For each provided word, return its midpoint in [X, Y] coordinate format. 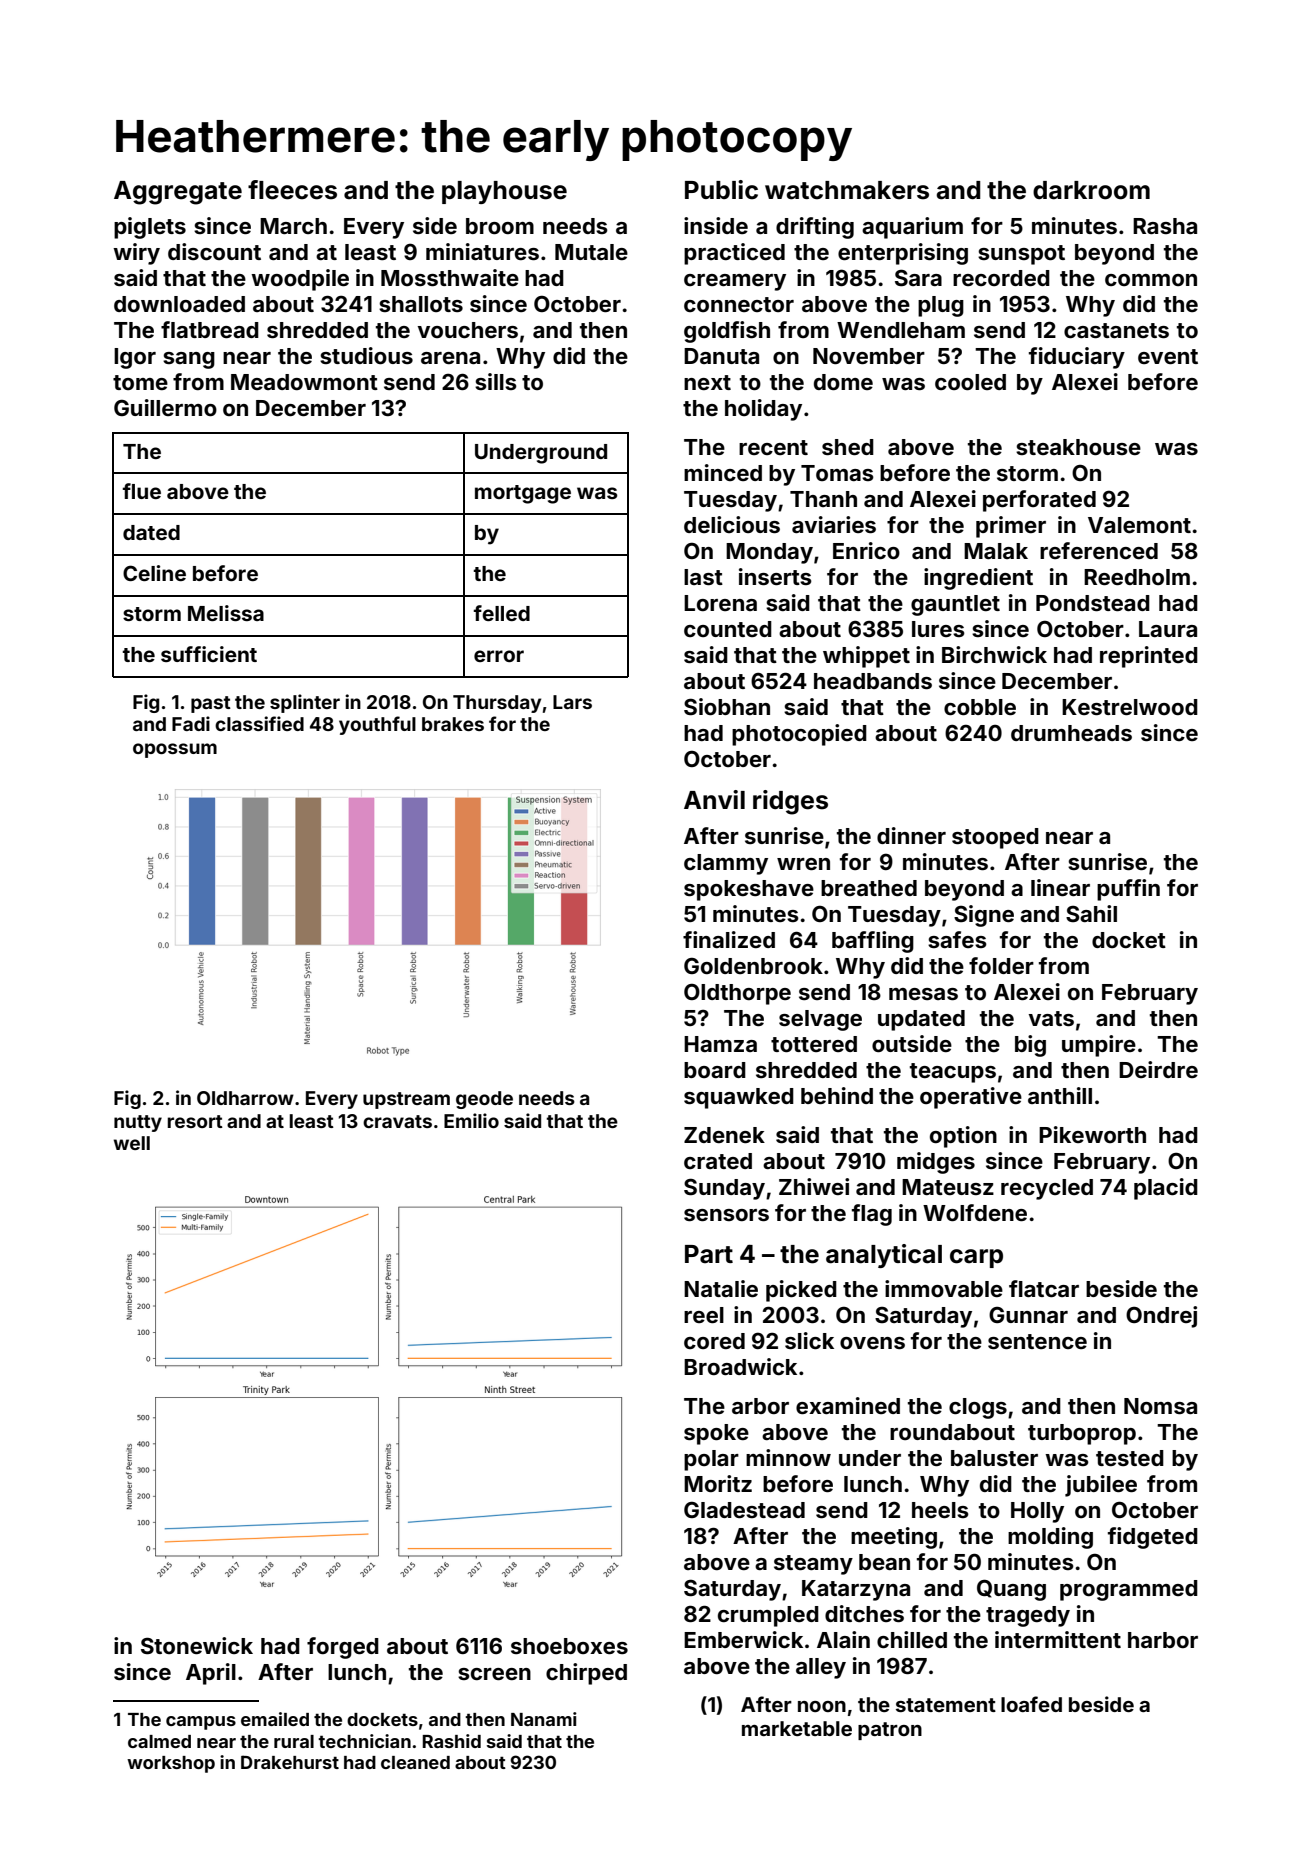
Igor [135, 358]
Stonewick [197, 1645]
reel [704, 1315]
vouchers [468, 330]
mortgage [523, 494]
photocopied [799, 735]
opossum [175, 750]
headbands [873, 681]
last [703, 577]
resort [195, 1121]
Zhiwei [814, 1186]
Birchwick [994, 654]
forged [343, 1648]
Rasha [1165, 226]
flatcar [1044, 1288]
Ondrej [1161, 1317]
